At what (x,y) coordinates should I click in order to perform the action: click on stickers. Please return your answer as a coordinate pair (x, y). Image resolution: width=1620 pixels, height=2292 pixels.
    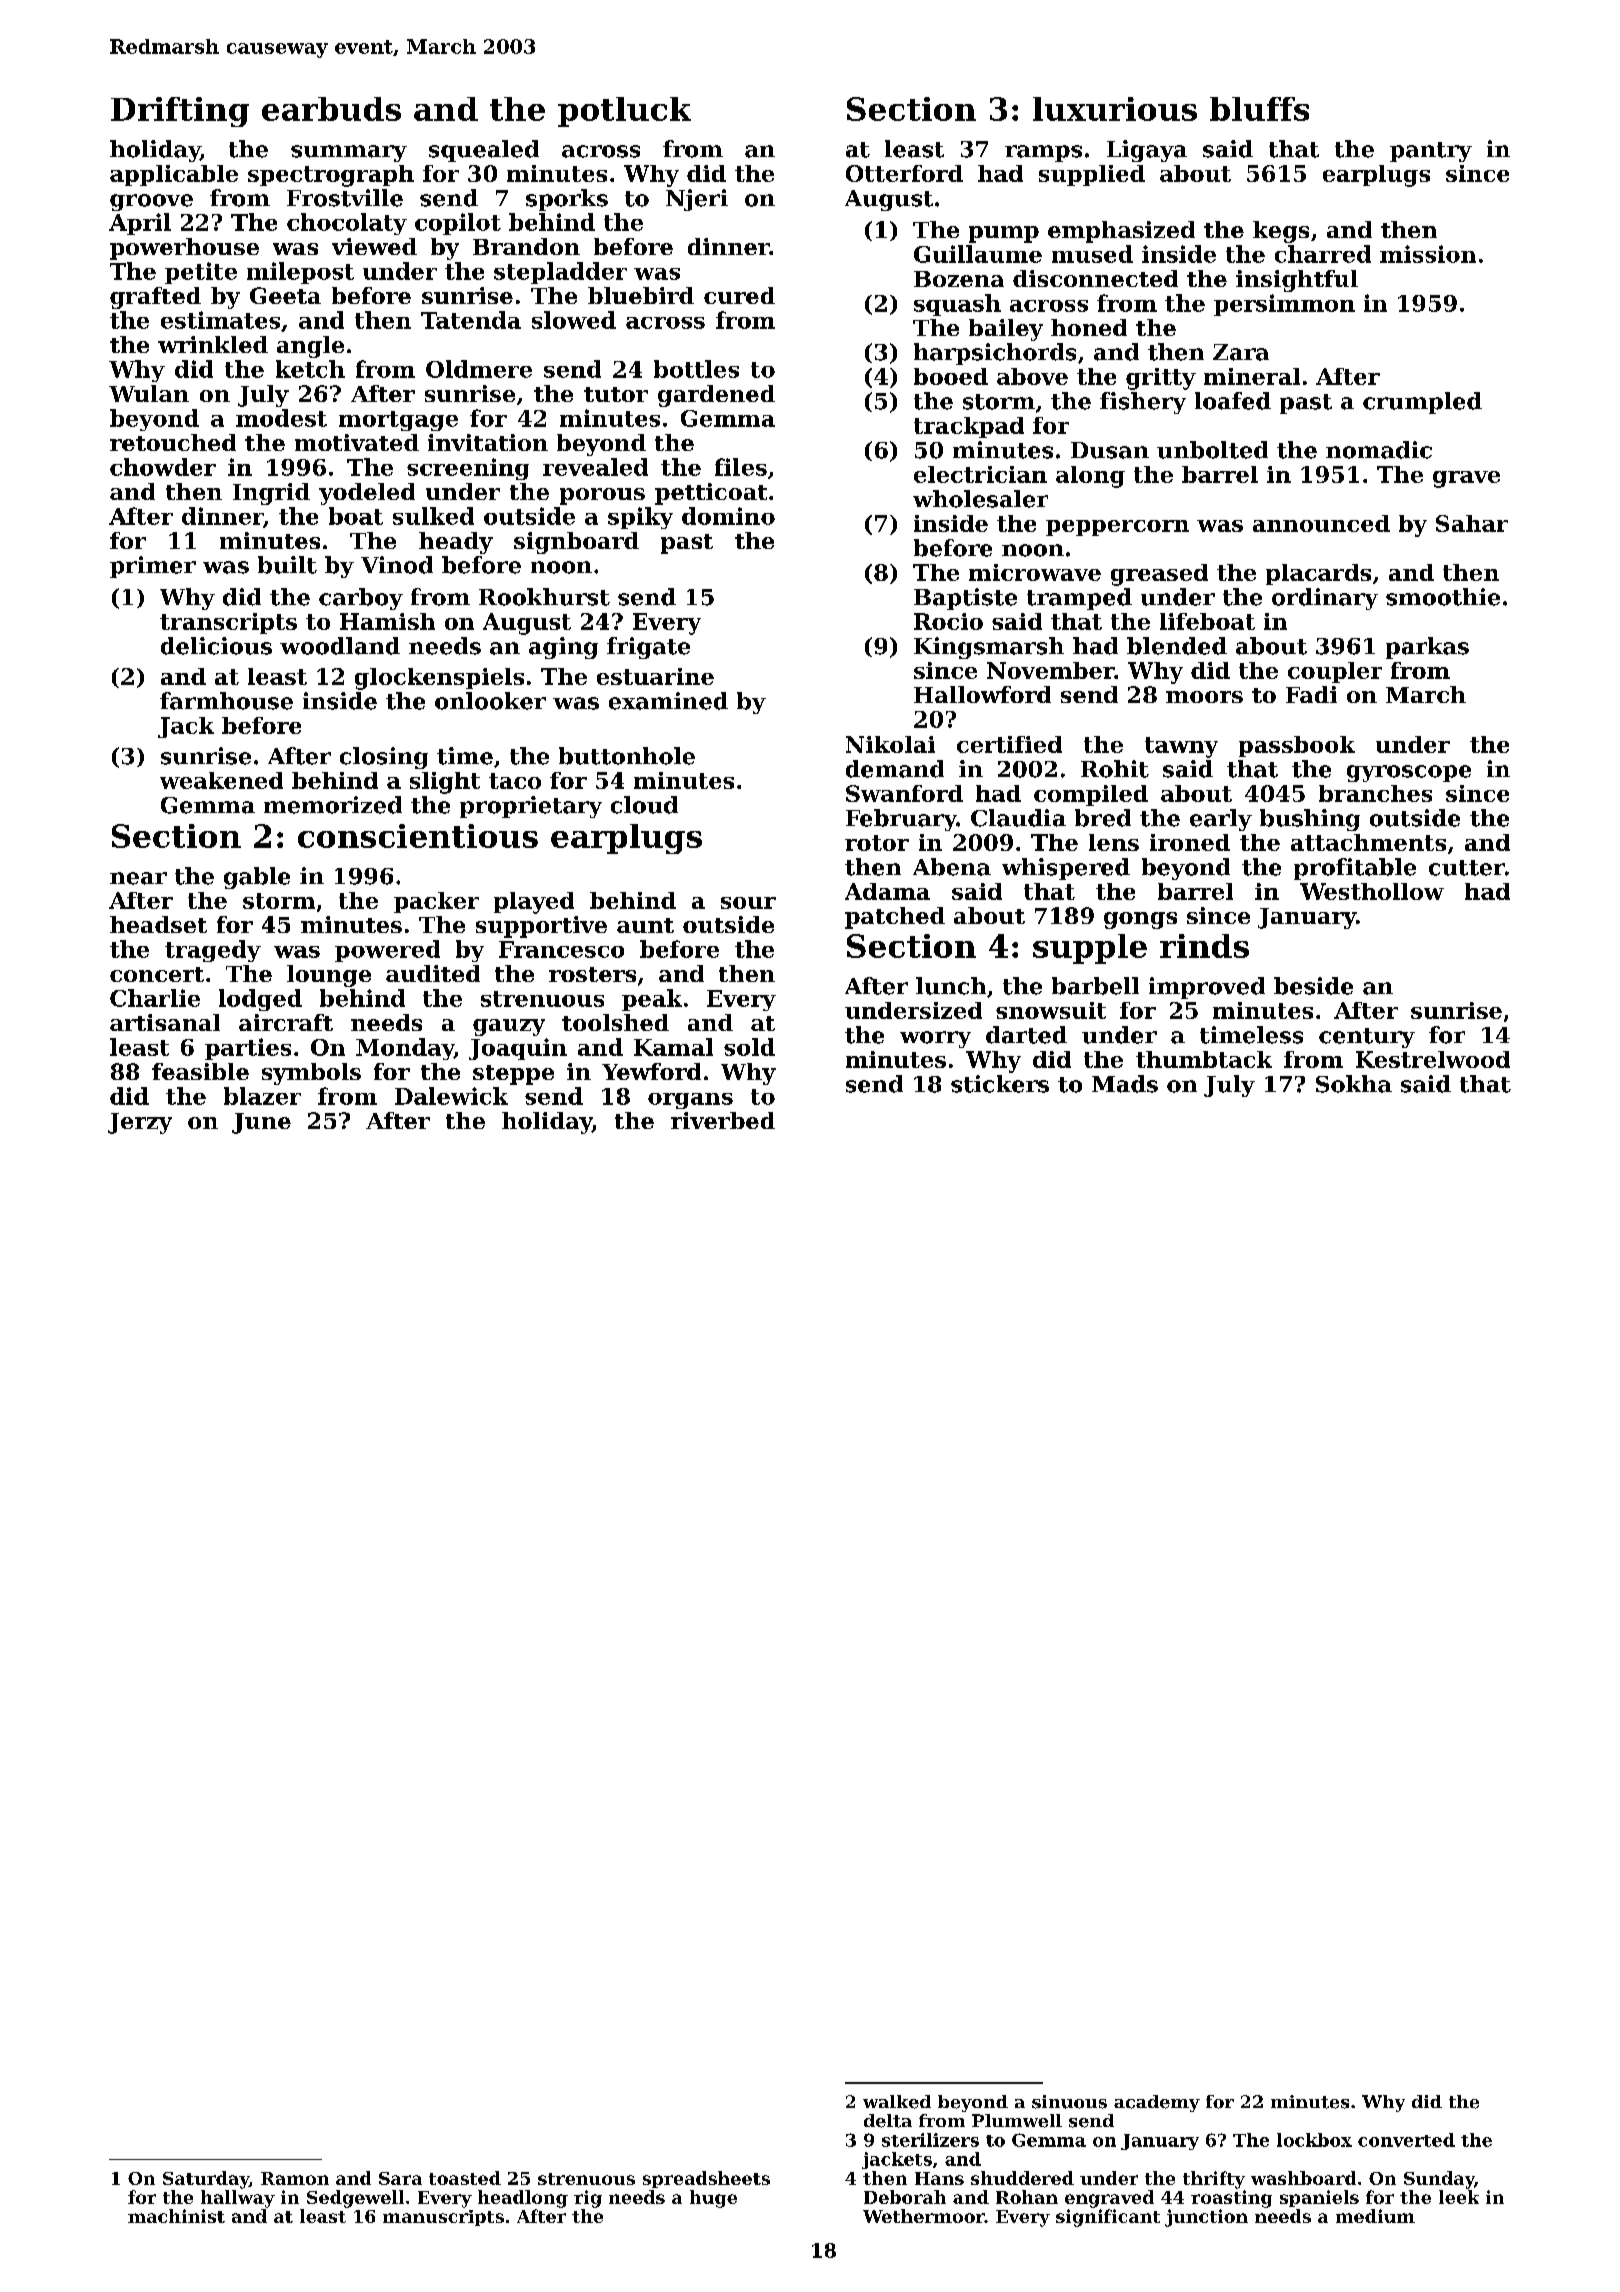
    Looking at the image, I should click on (1000, 1084).
